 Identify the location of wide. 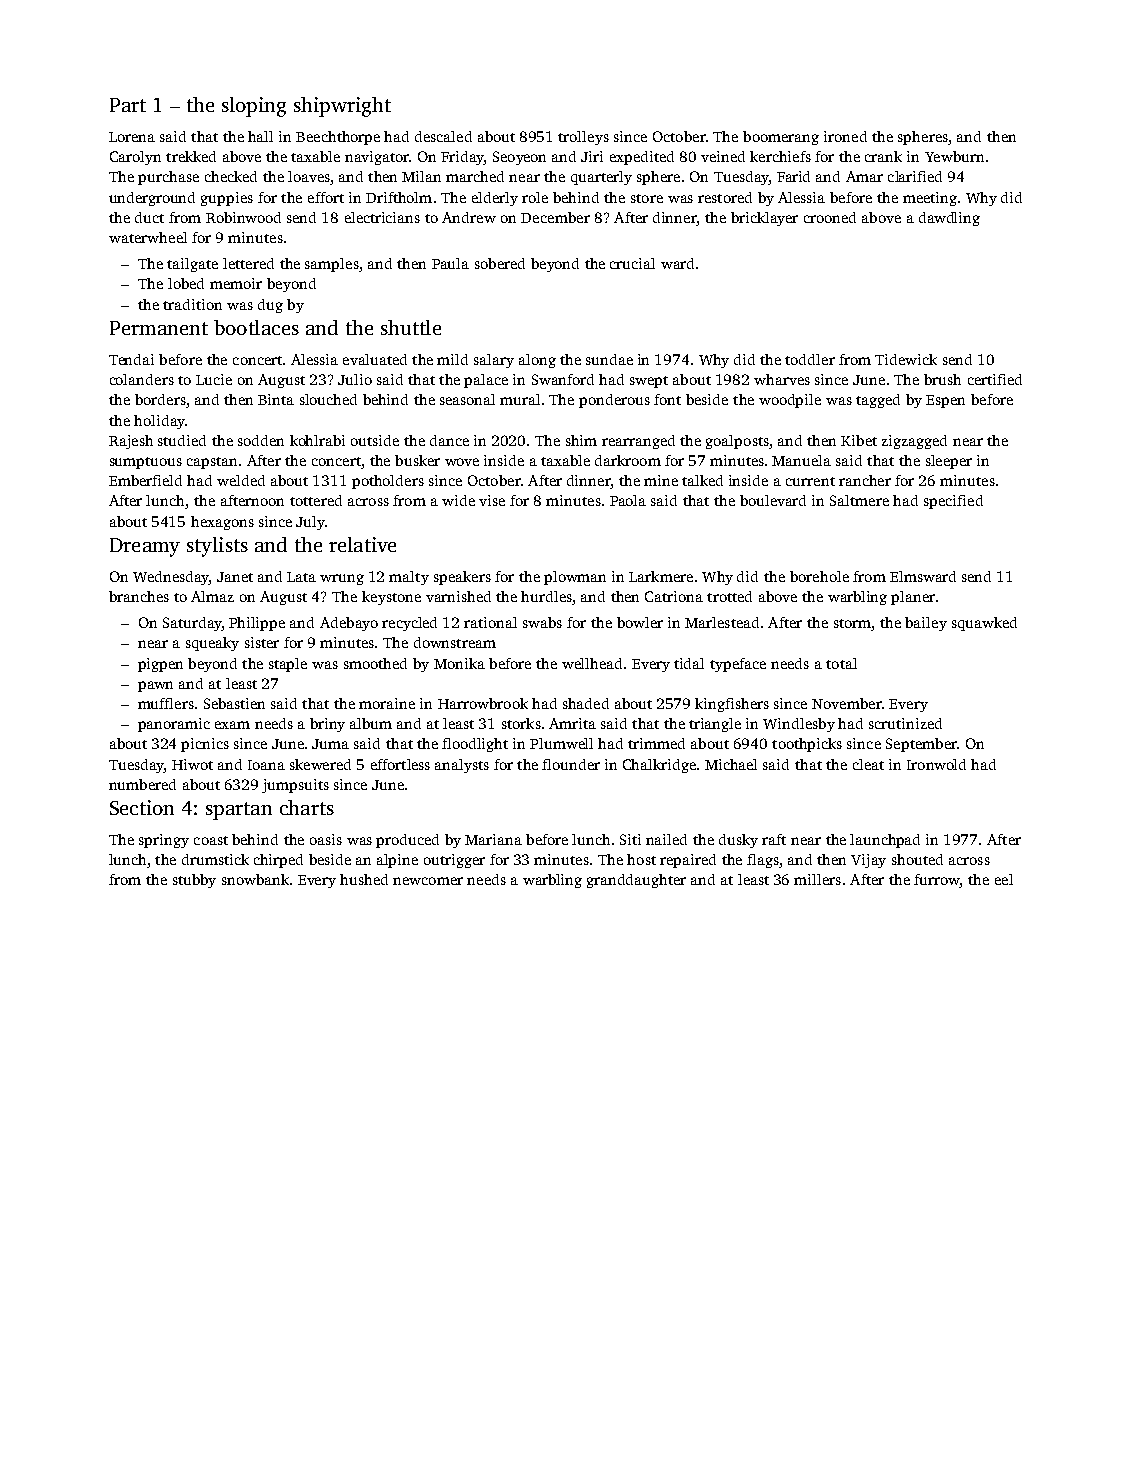
(458, 500).
